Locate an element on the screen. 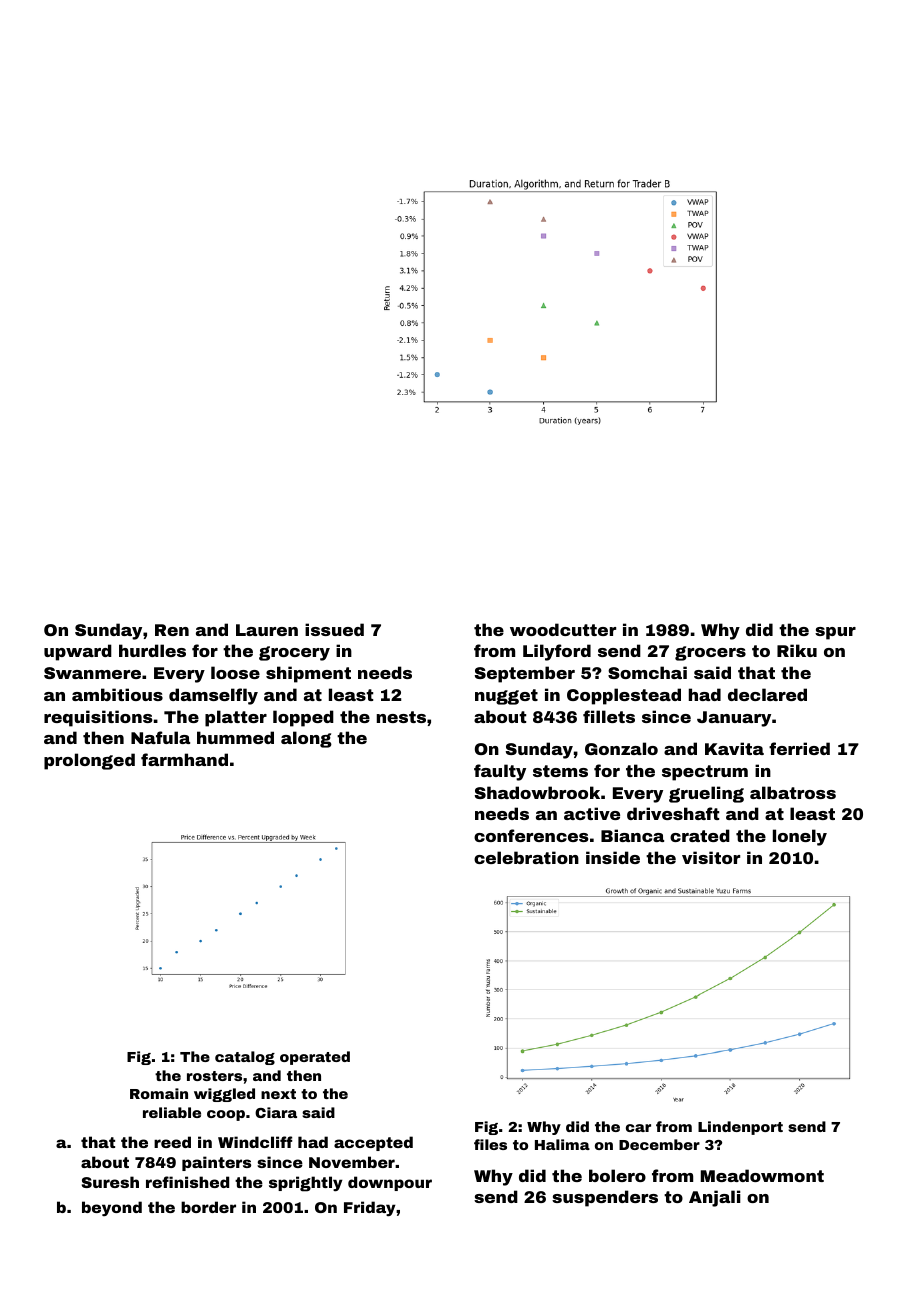  catalog is located at coordinates (245, 1058).
